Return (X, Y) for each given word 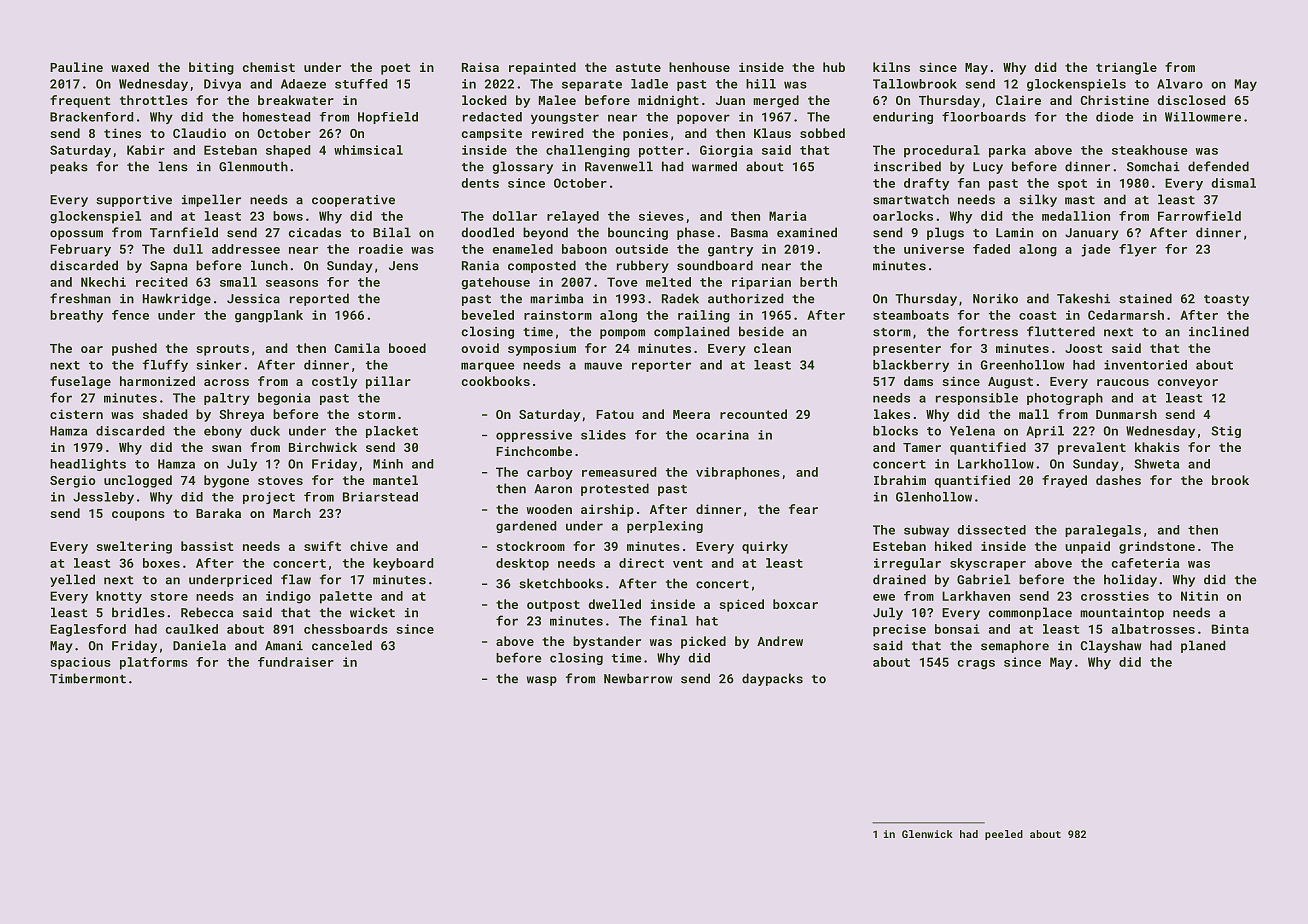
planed (1203, 646)
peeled (1004, 835)
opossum (76, 235)
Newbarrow (638, 678)
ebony (223, 432)
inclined (1219, 331)
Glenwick (927, 834)
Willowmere (1203, 117)
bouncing (638, 233)
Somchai (1153, 166)
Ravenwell (619, 166)
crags (976, 665)
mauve (603, 366)
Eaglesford (88, 630)
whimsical (368, 150)
